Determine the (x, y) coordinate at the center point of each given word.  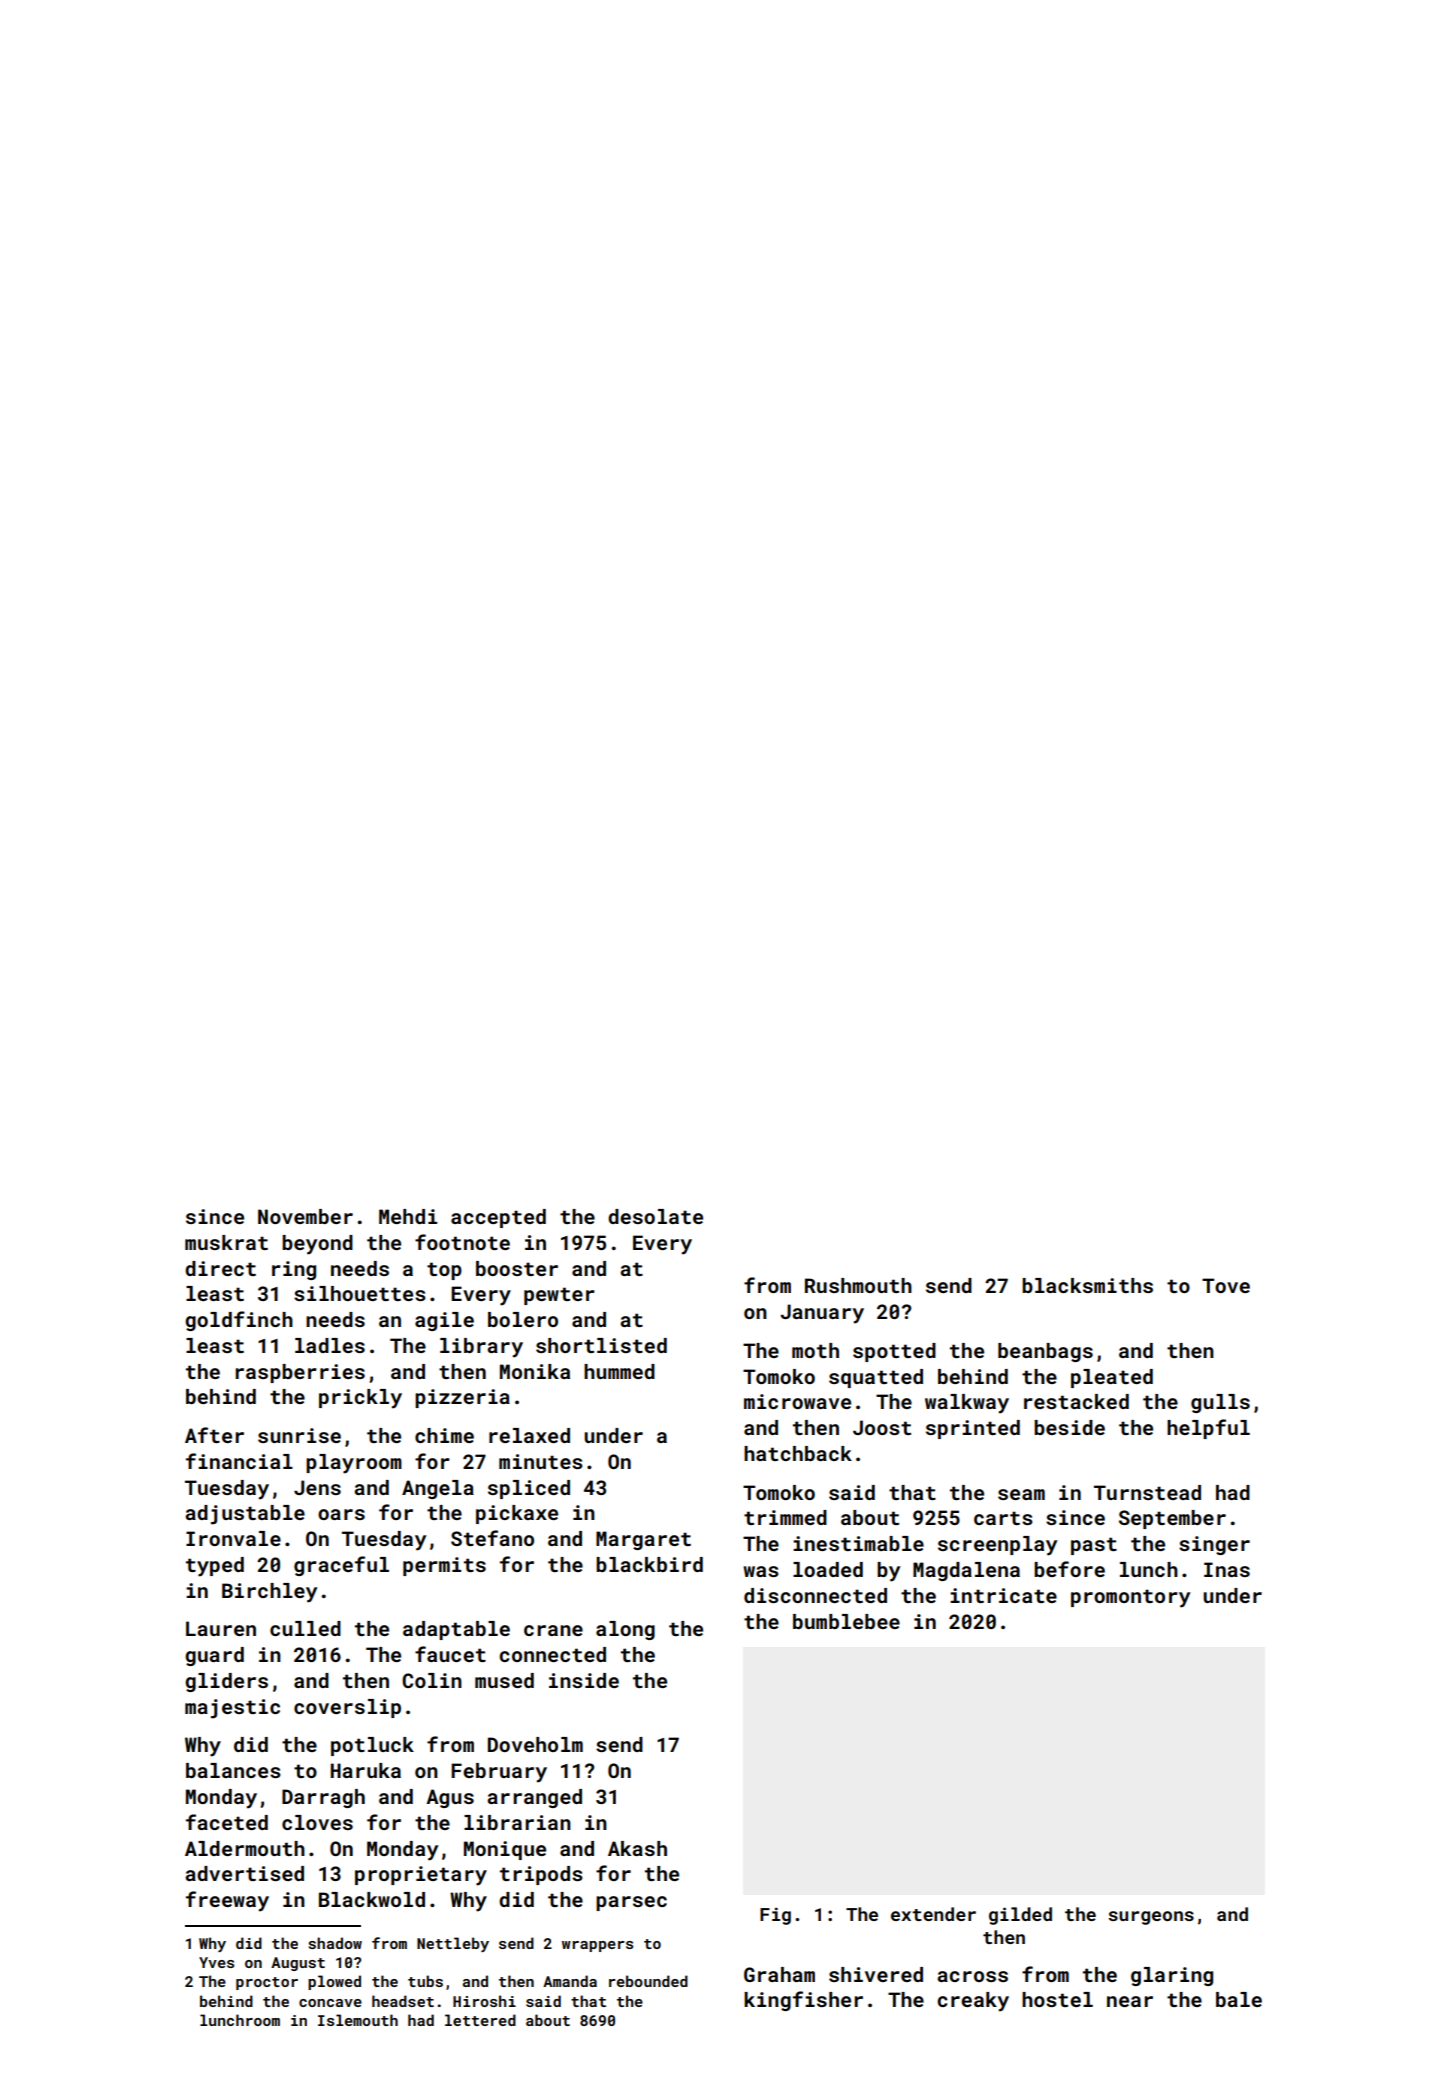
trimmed (785, 1517)
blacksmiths (1087, 1285)
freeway (227, 1901)
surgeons (1151, 1918)
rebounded (648, 1981)
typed (215, 1567)
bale (1239, 1999)
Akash (637, 1848)
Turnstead (1147, 1492)
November (305, 1216)
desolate (655, 1216)
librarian (517, 1822)
